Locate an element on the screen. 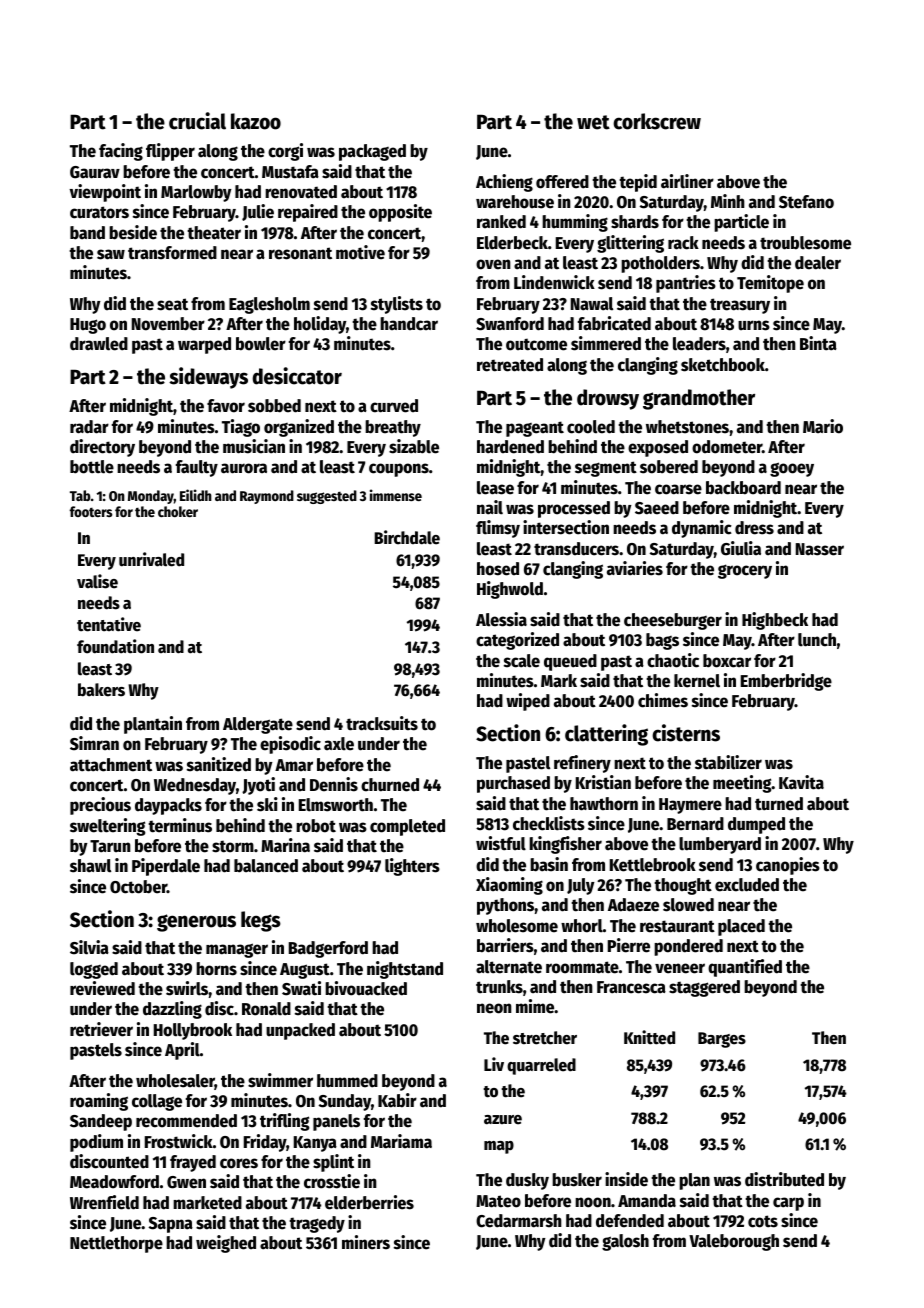 The height and width of the screenshot is (1308, 924). Binta is located at coordinates (818, 343).
